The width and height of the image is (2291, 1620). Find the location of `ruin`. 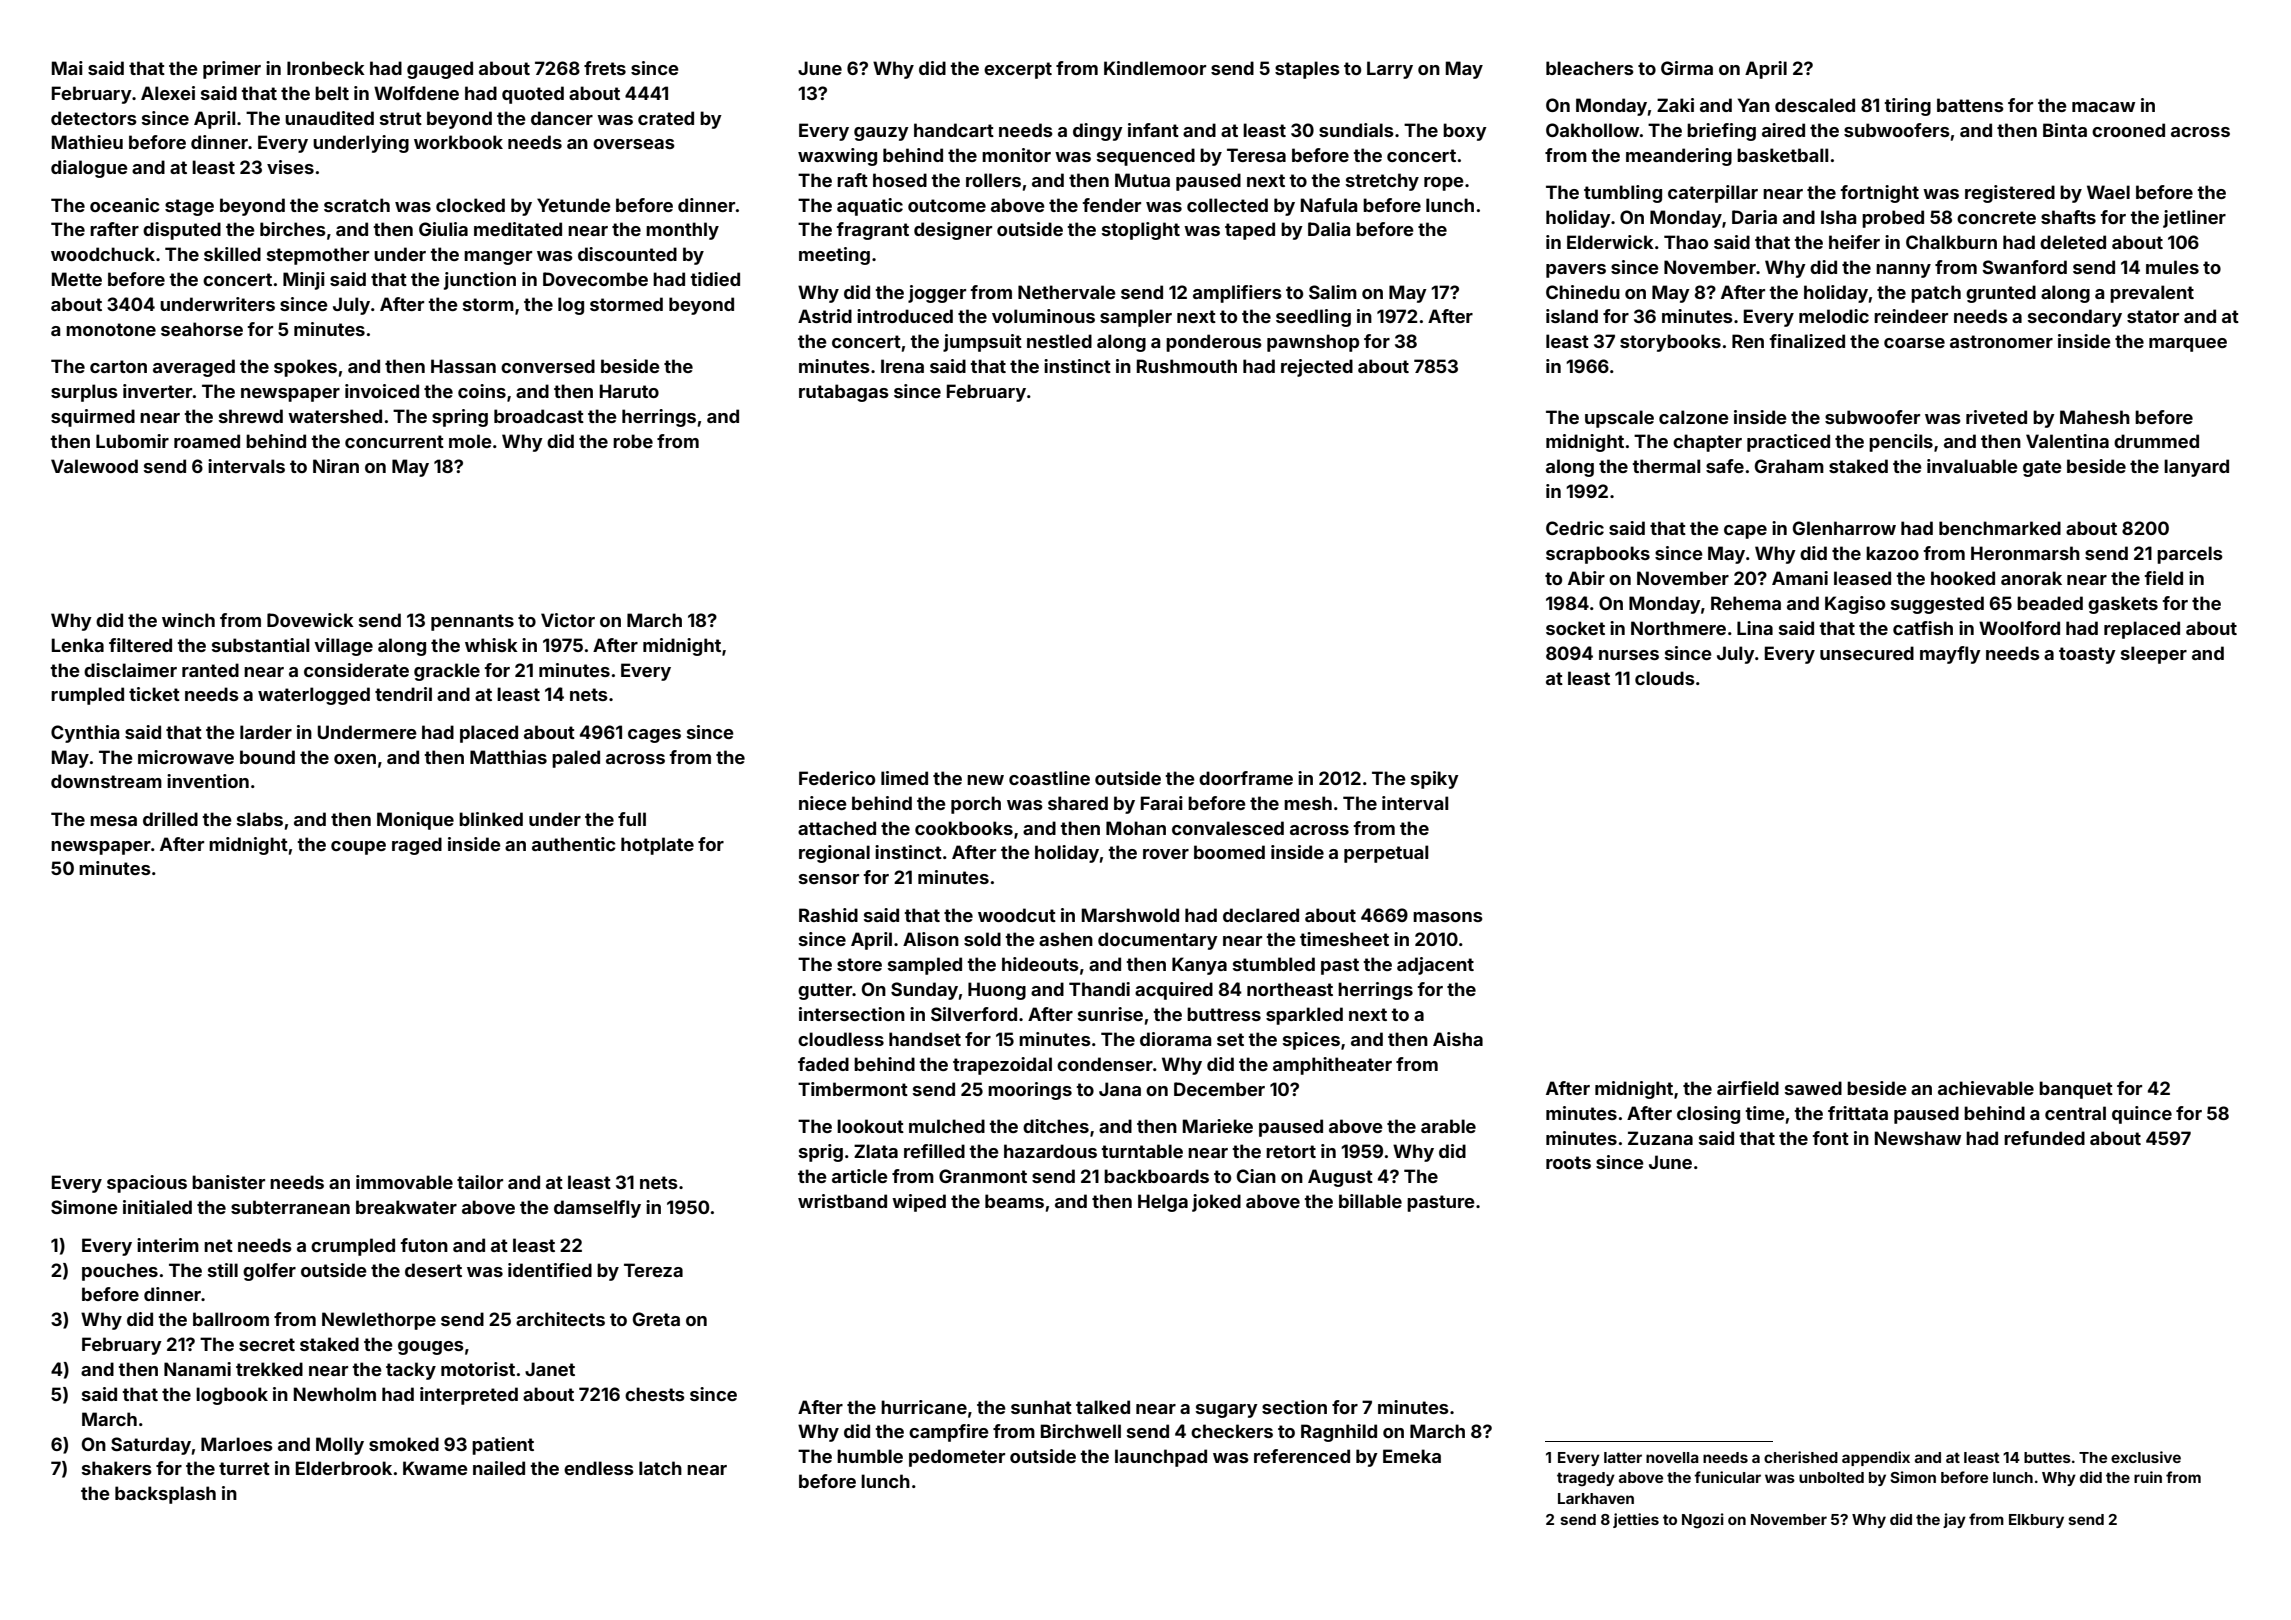

ruin is located at coordinates (2148, 1477).
